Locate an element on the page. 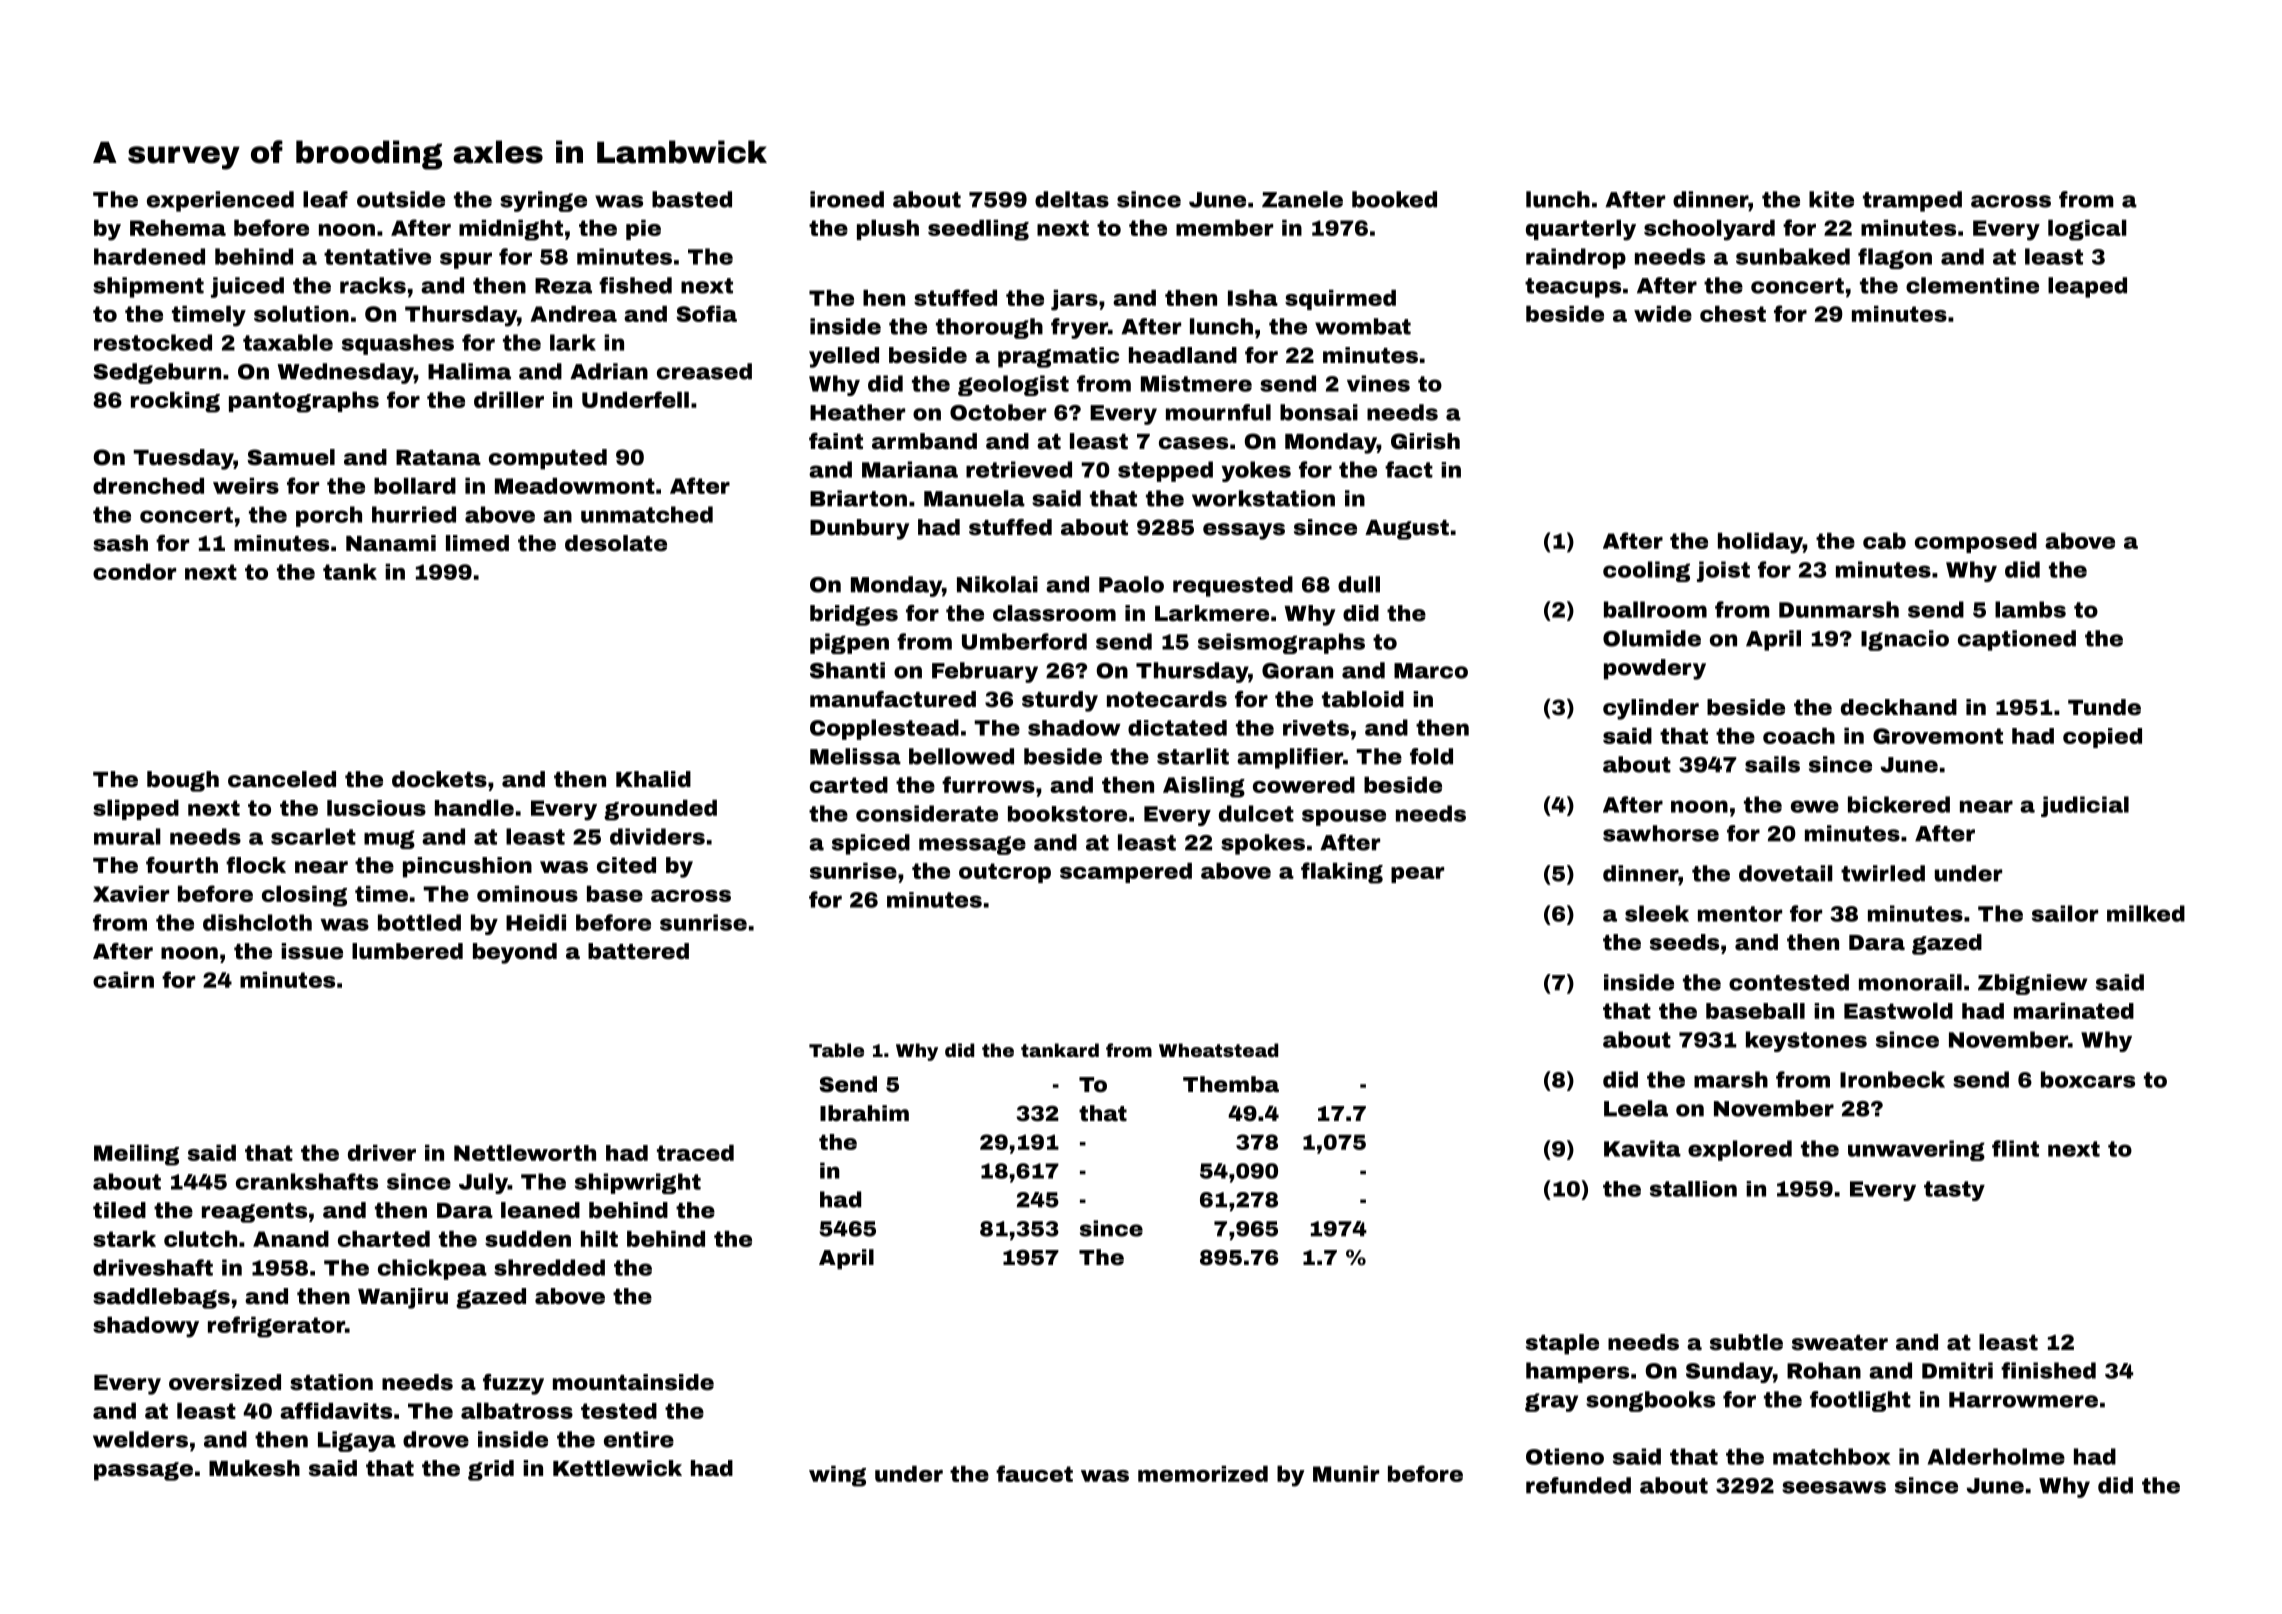 The width and height of the image is (2282, 1614). Wheatstead is located at coordinates (1218, 1050).
